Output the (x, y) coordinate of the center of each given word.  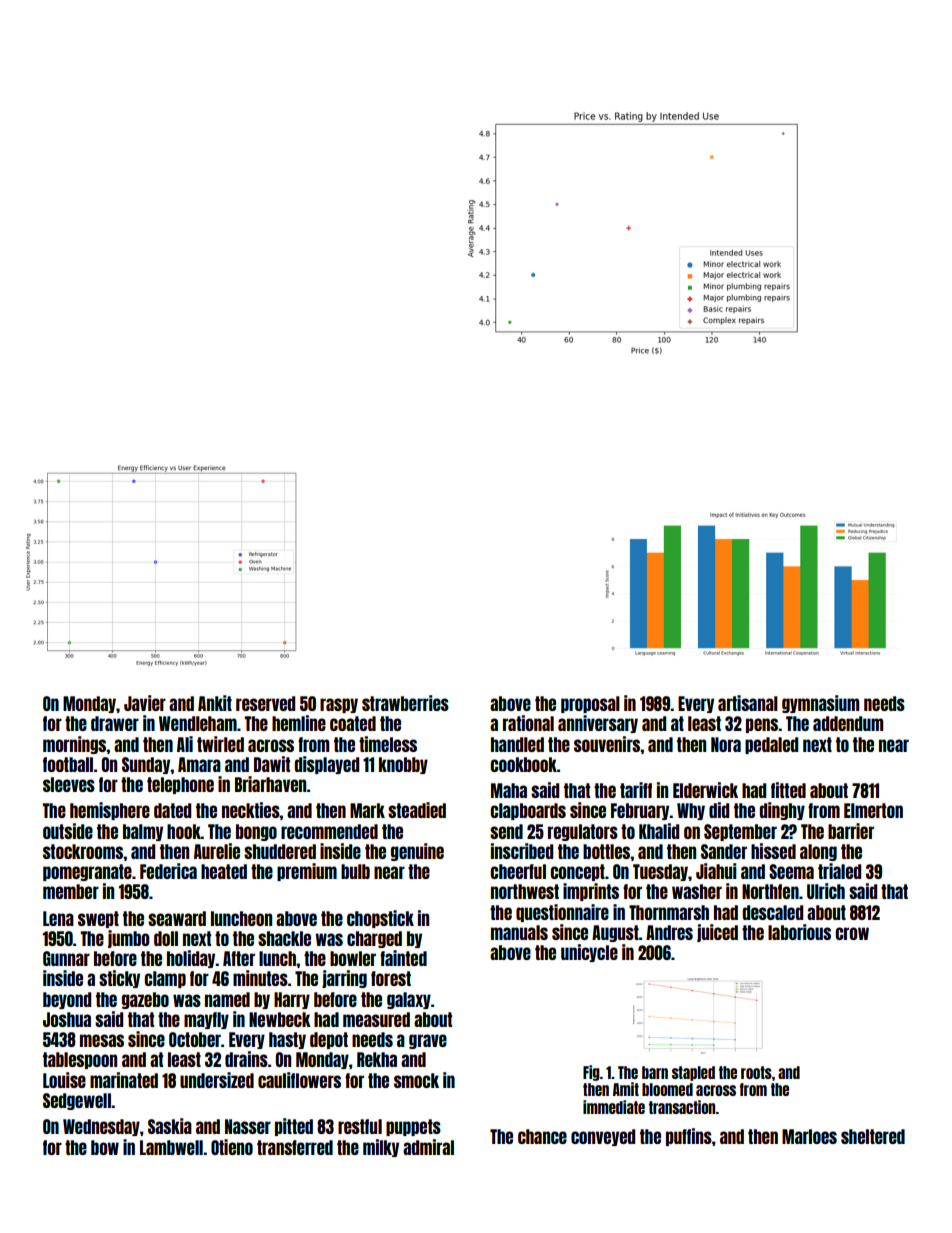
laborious (799, 932)
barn (655, 1072)
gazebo (145, 1000)
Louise (64, 1080)
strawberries (405, 703)
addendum (848, 723)
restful (360, 1126)
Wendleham (198, 723)
